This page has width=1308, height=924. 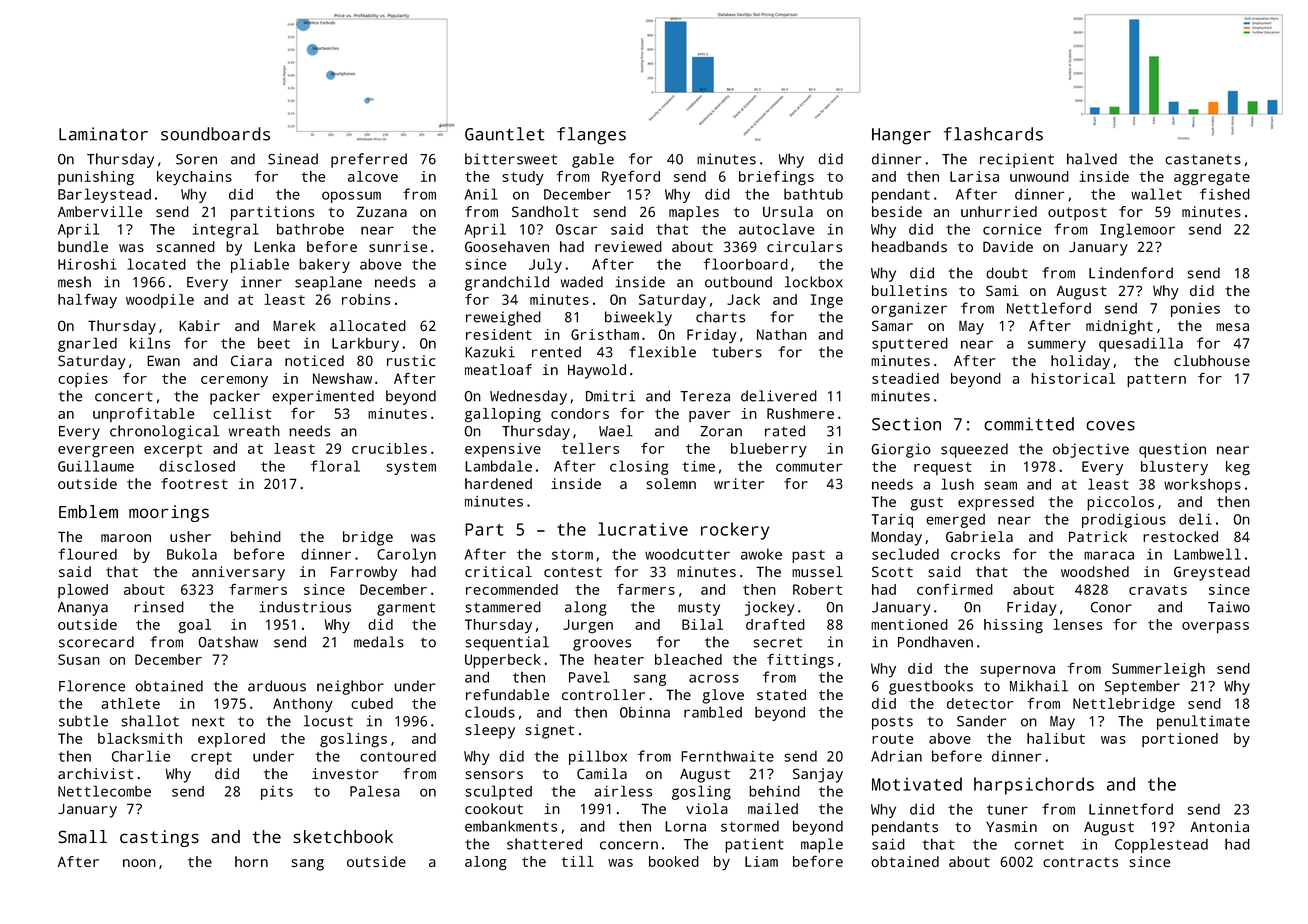 What do you see at coordinates (1180, 740) in the page?
I see `portioned` at bounding box center [1180, 740].
